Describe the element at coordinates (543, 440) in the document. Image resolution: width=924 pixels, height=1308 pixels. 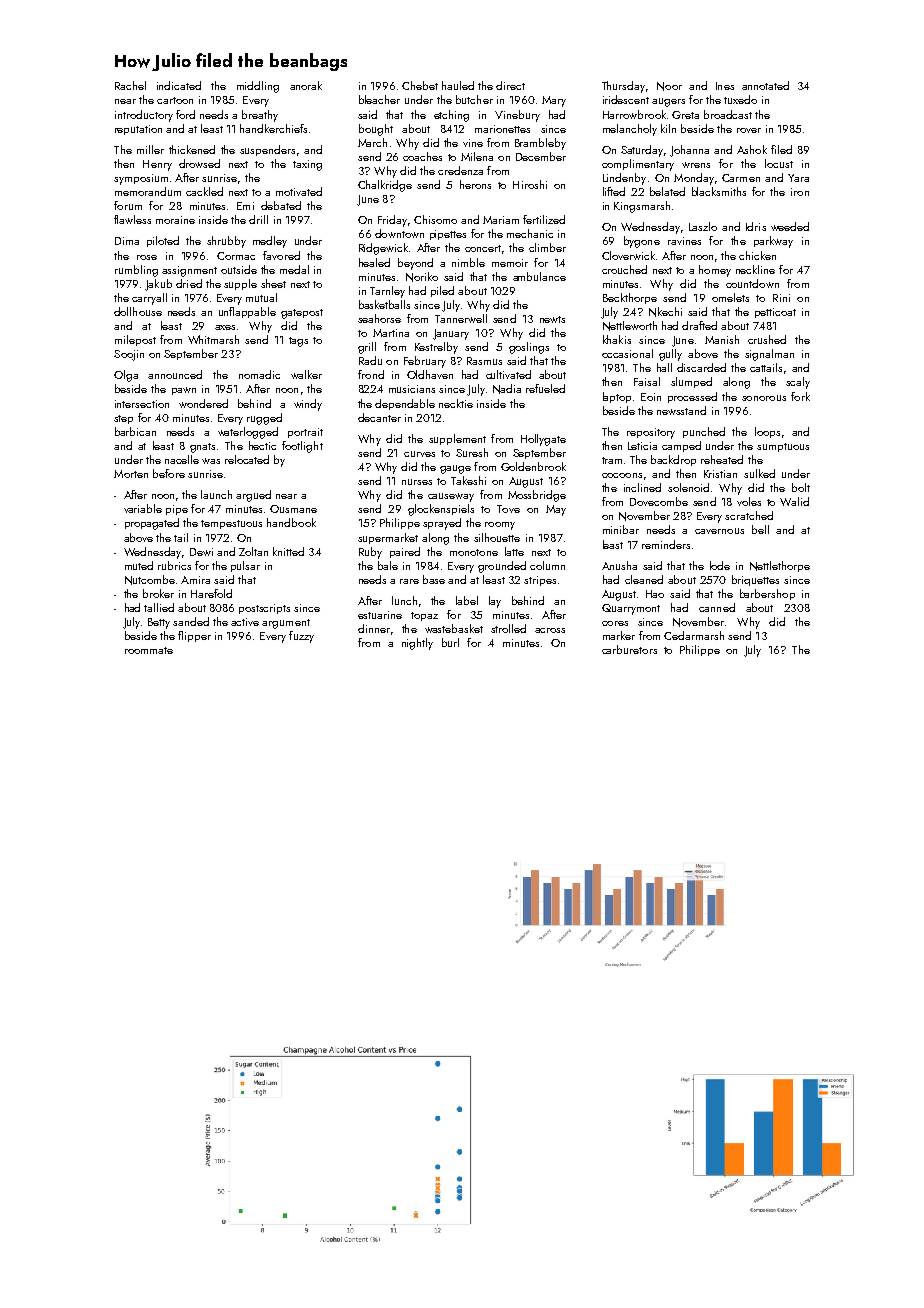
I see `Hollygate` at that location.
